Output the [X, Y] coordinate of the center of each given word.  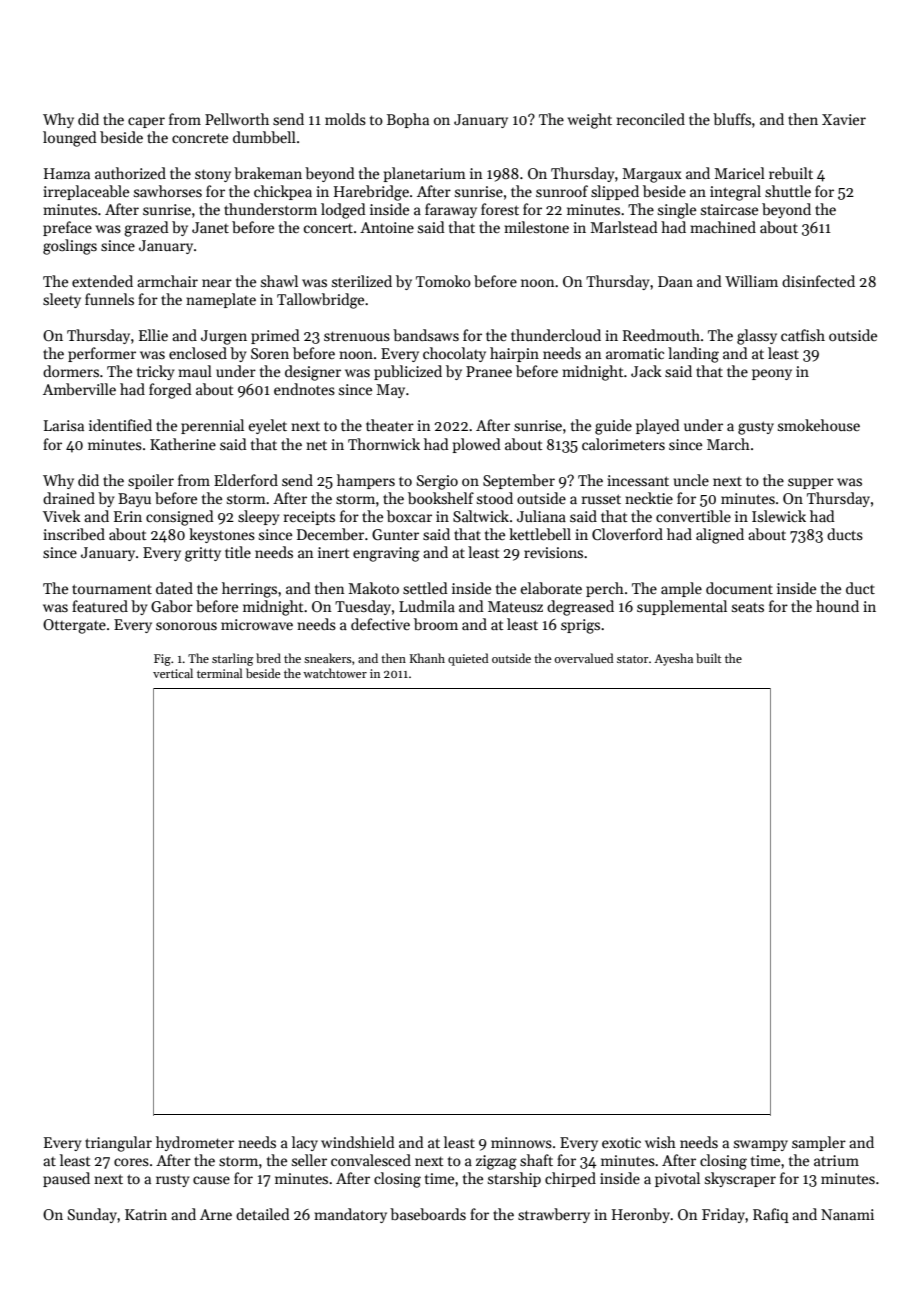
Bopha [408, 120]
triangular [118, 1144]
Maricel [739, 173]
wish [660, 1142]
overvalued [584, 658]
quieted [468, 659]
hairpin [514, 354]
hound [837, 606]
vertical [173, 673]
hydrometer [195, 1143]
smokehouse [819, 425]
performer [102, 354]
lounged [70, 139]
